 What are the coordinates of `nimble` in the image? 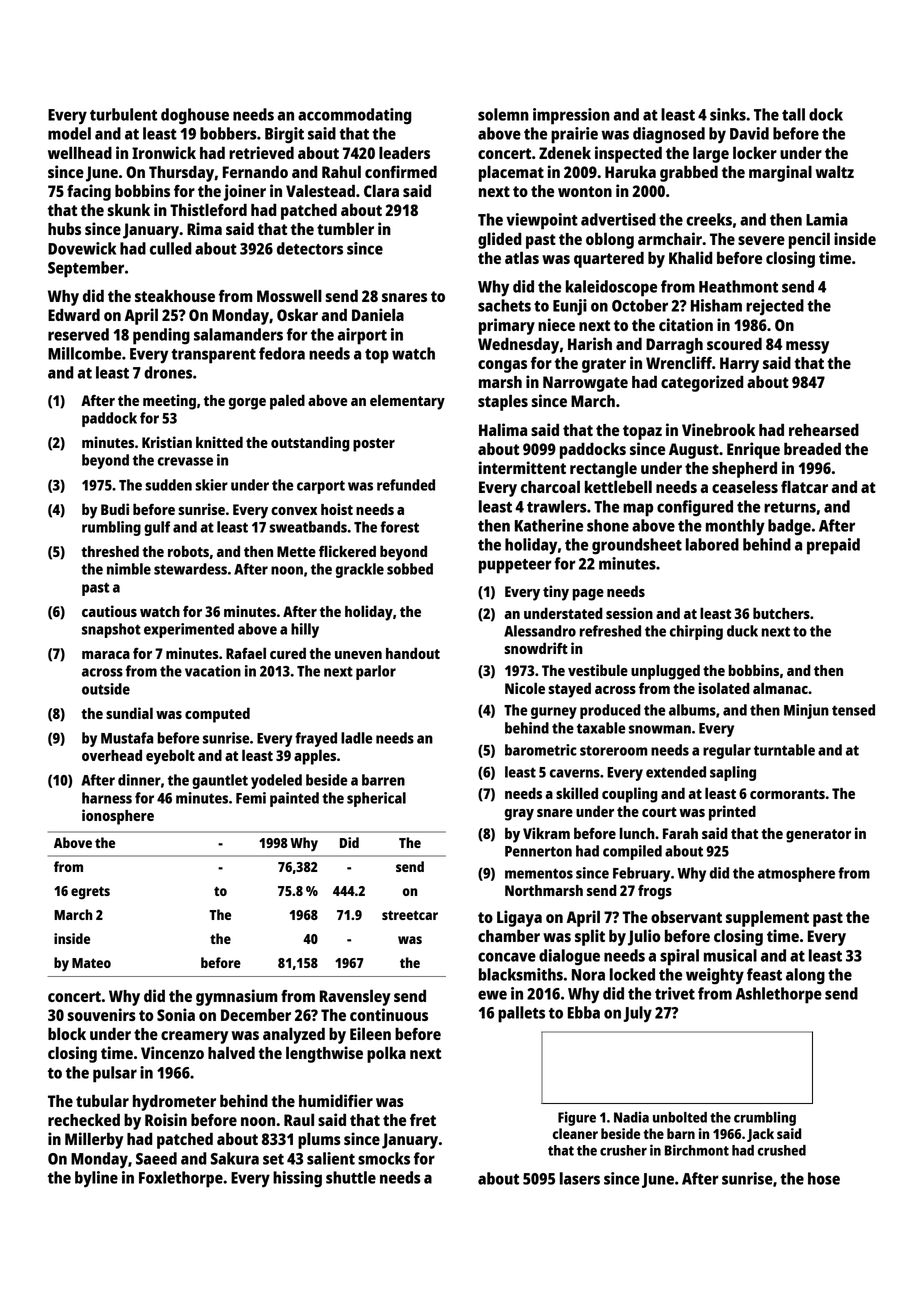 It's located at (129, 569).
